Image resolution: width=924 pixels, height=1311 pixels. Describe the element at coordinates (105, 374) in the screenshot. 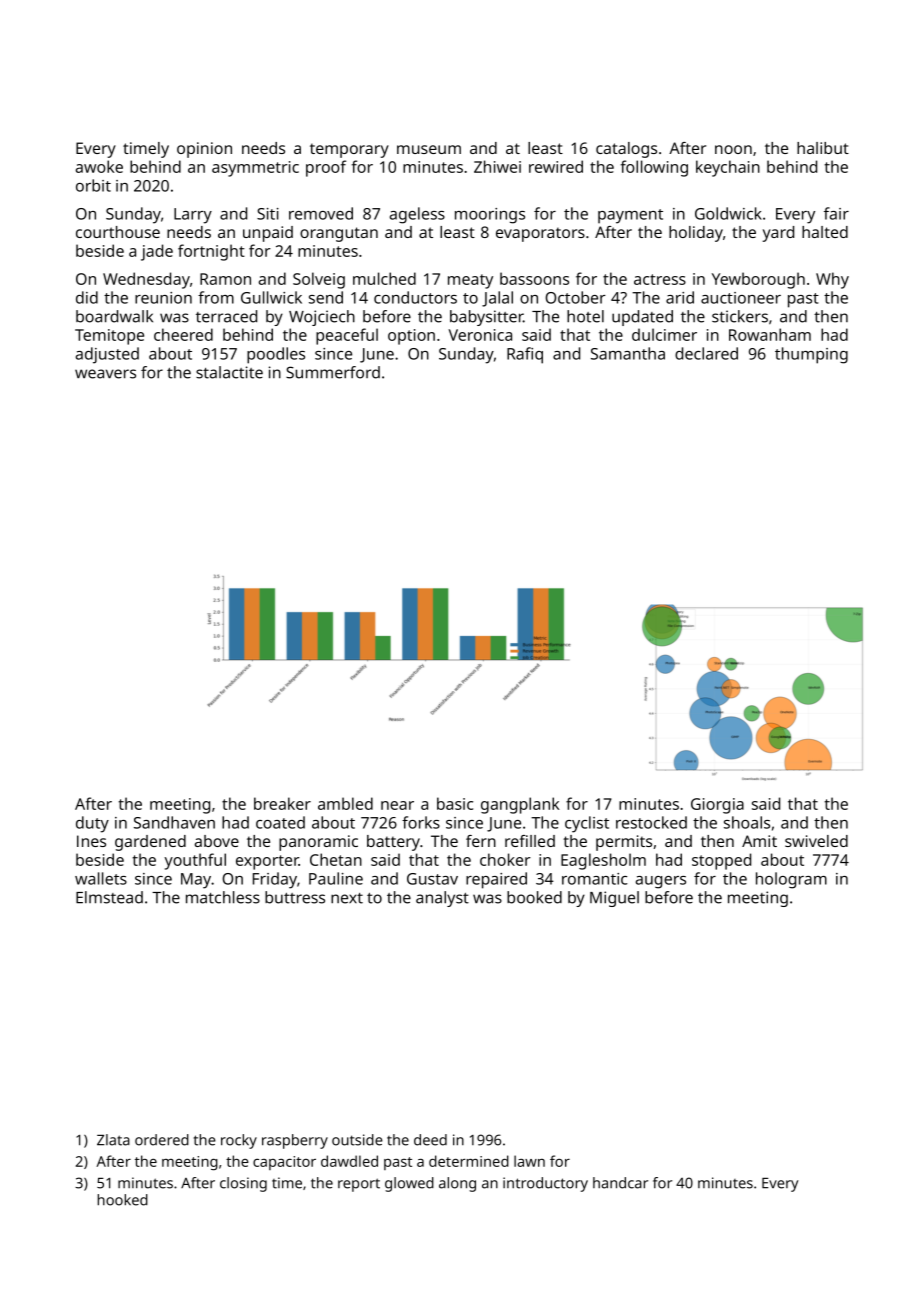

I see `weavers` at that location.
